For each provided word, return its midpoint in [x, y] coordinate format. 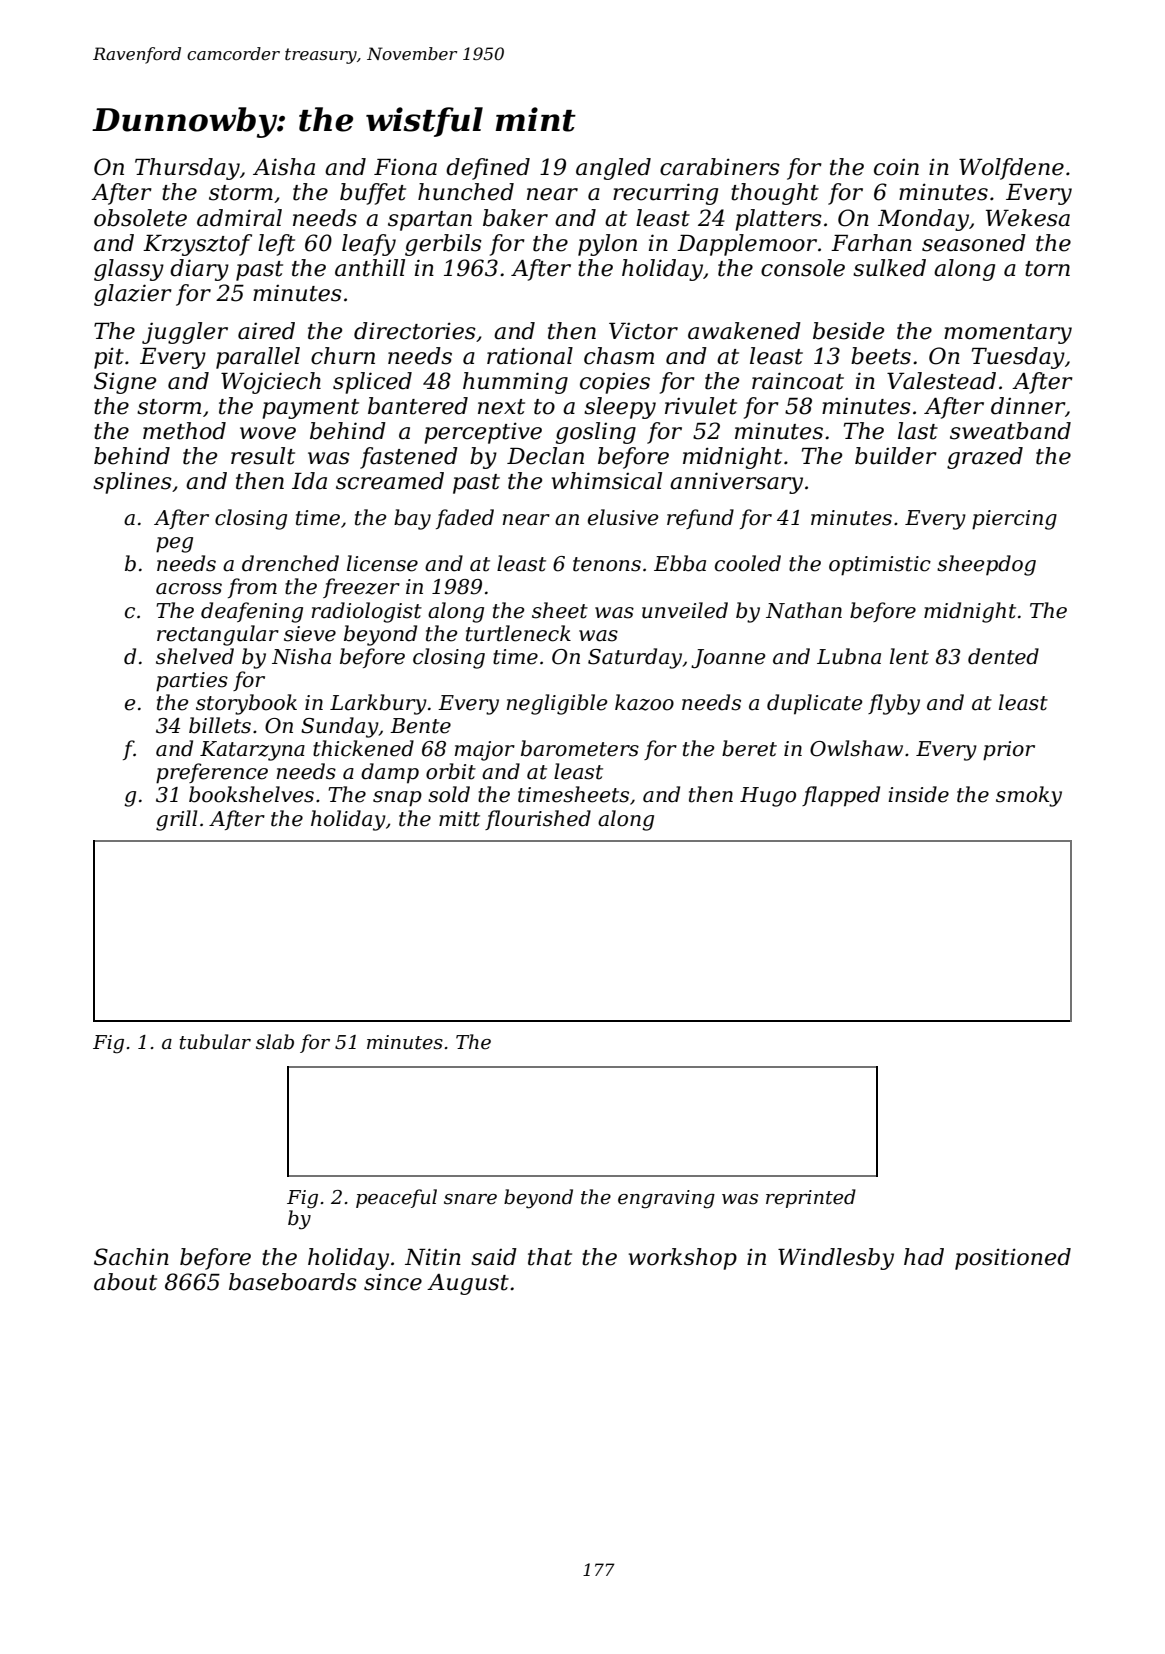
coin [896, 167]
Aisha [284, 167]
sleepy [620, 408]
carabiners [720, 167]
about [125, 1282]
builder [896, 456]
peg [174, 545]
